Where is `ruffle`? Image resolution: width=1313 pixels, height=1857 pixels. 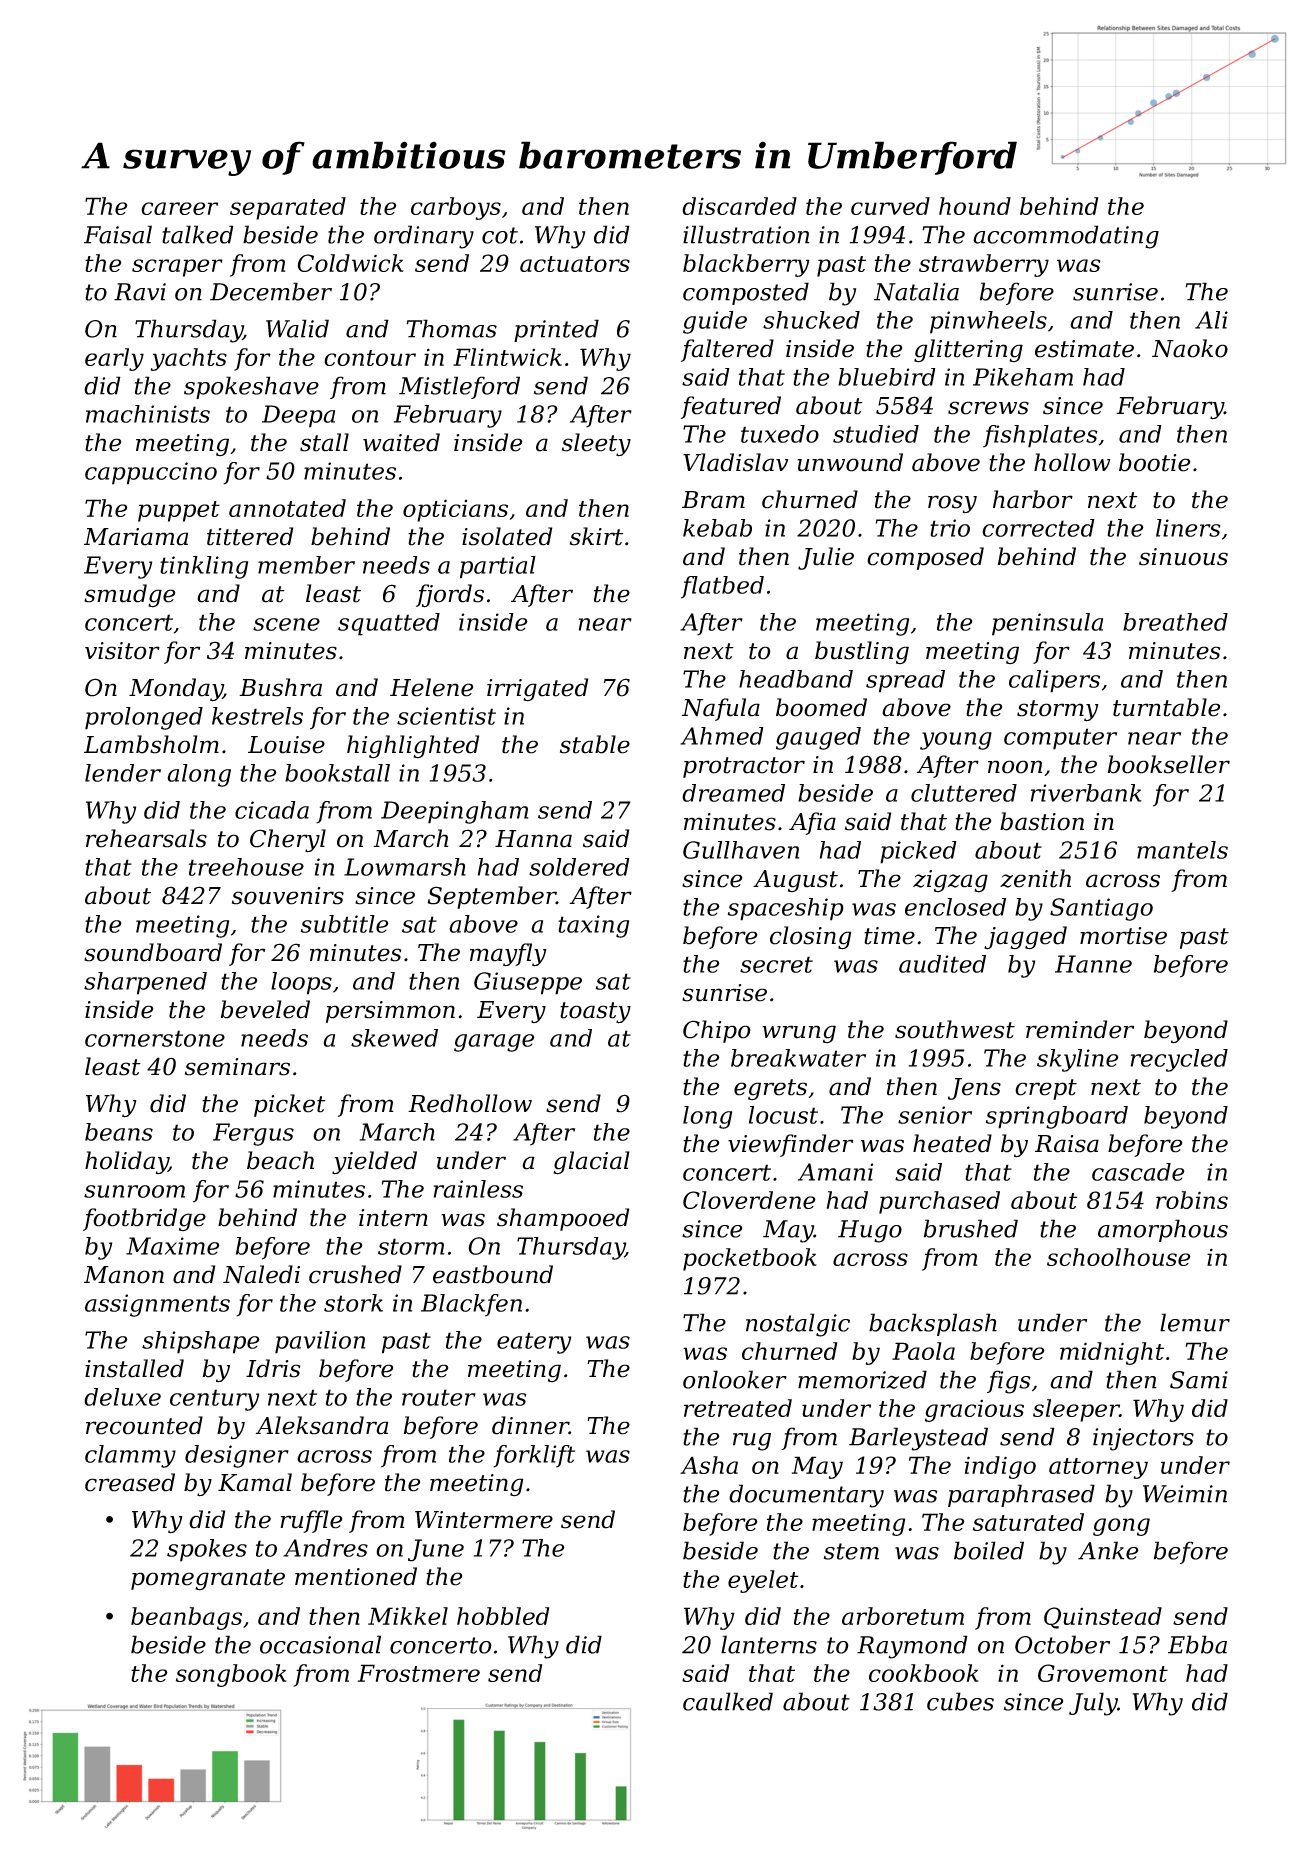
ruffle is located at coordinates (311, 1521).
